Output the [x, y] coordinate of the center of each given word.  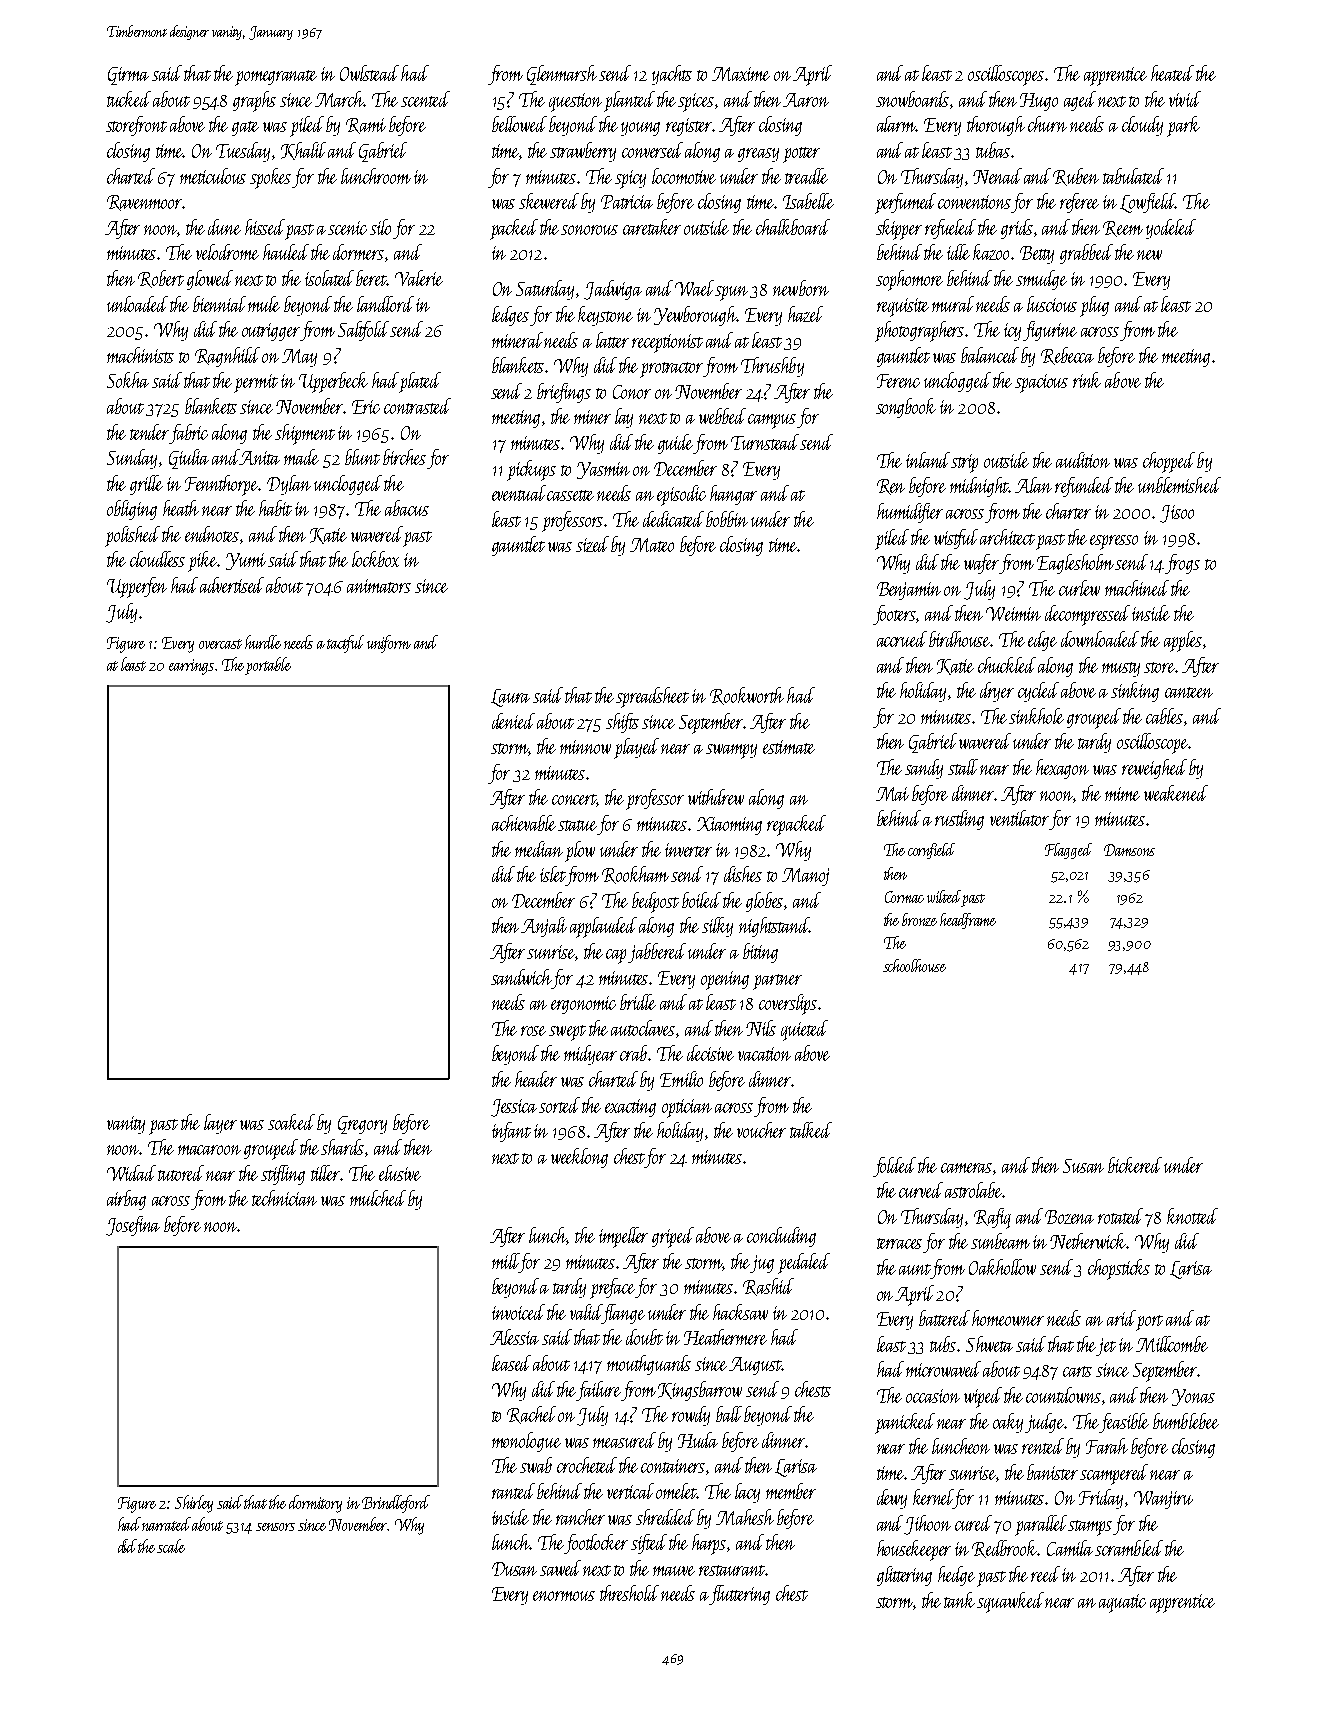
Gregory [362, 1125]
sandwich [521, 977]
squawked [1011, 1602]
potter [801, 155]
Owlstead [369, 73]
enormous [564, 1596]
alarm [896, 124]
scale [171, 1546]
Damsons [1129, 850]
